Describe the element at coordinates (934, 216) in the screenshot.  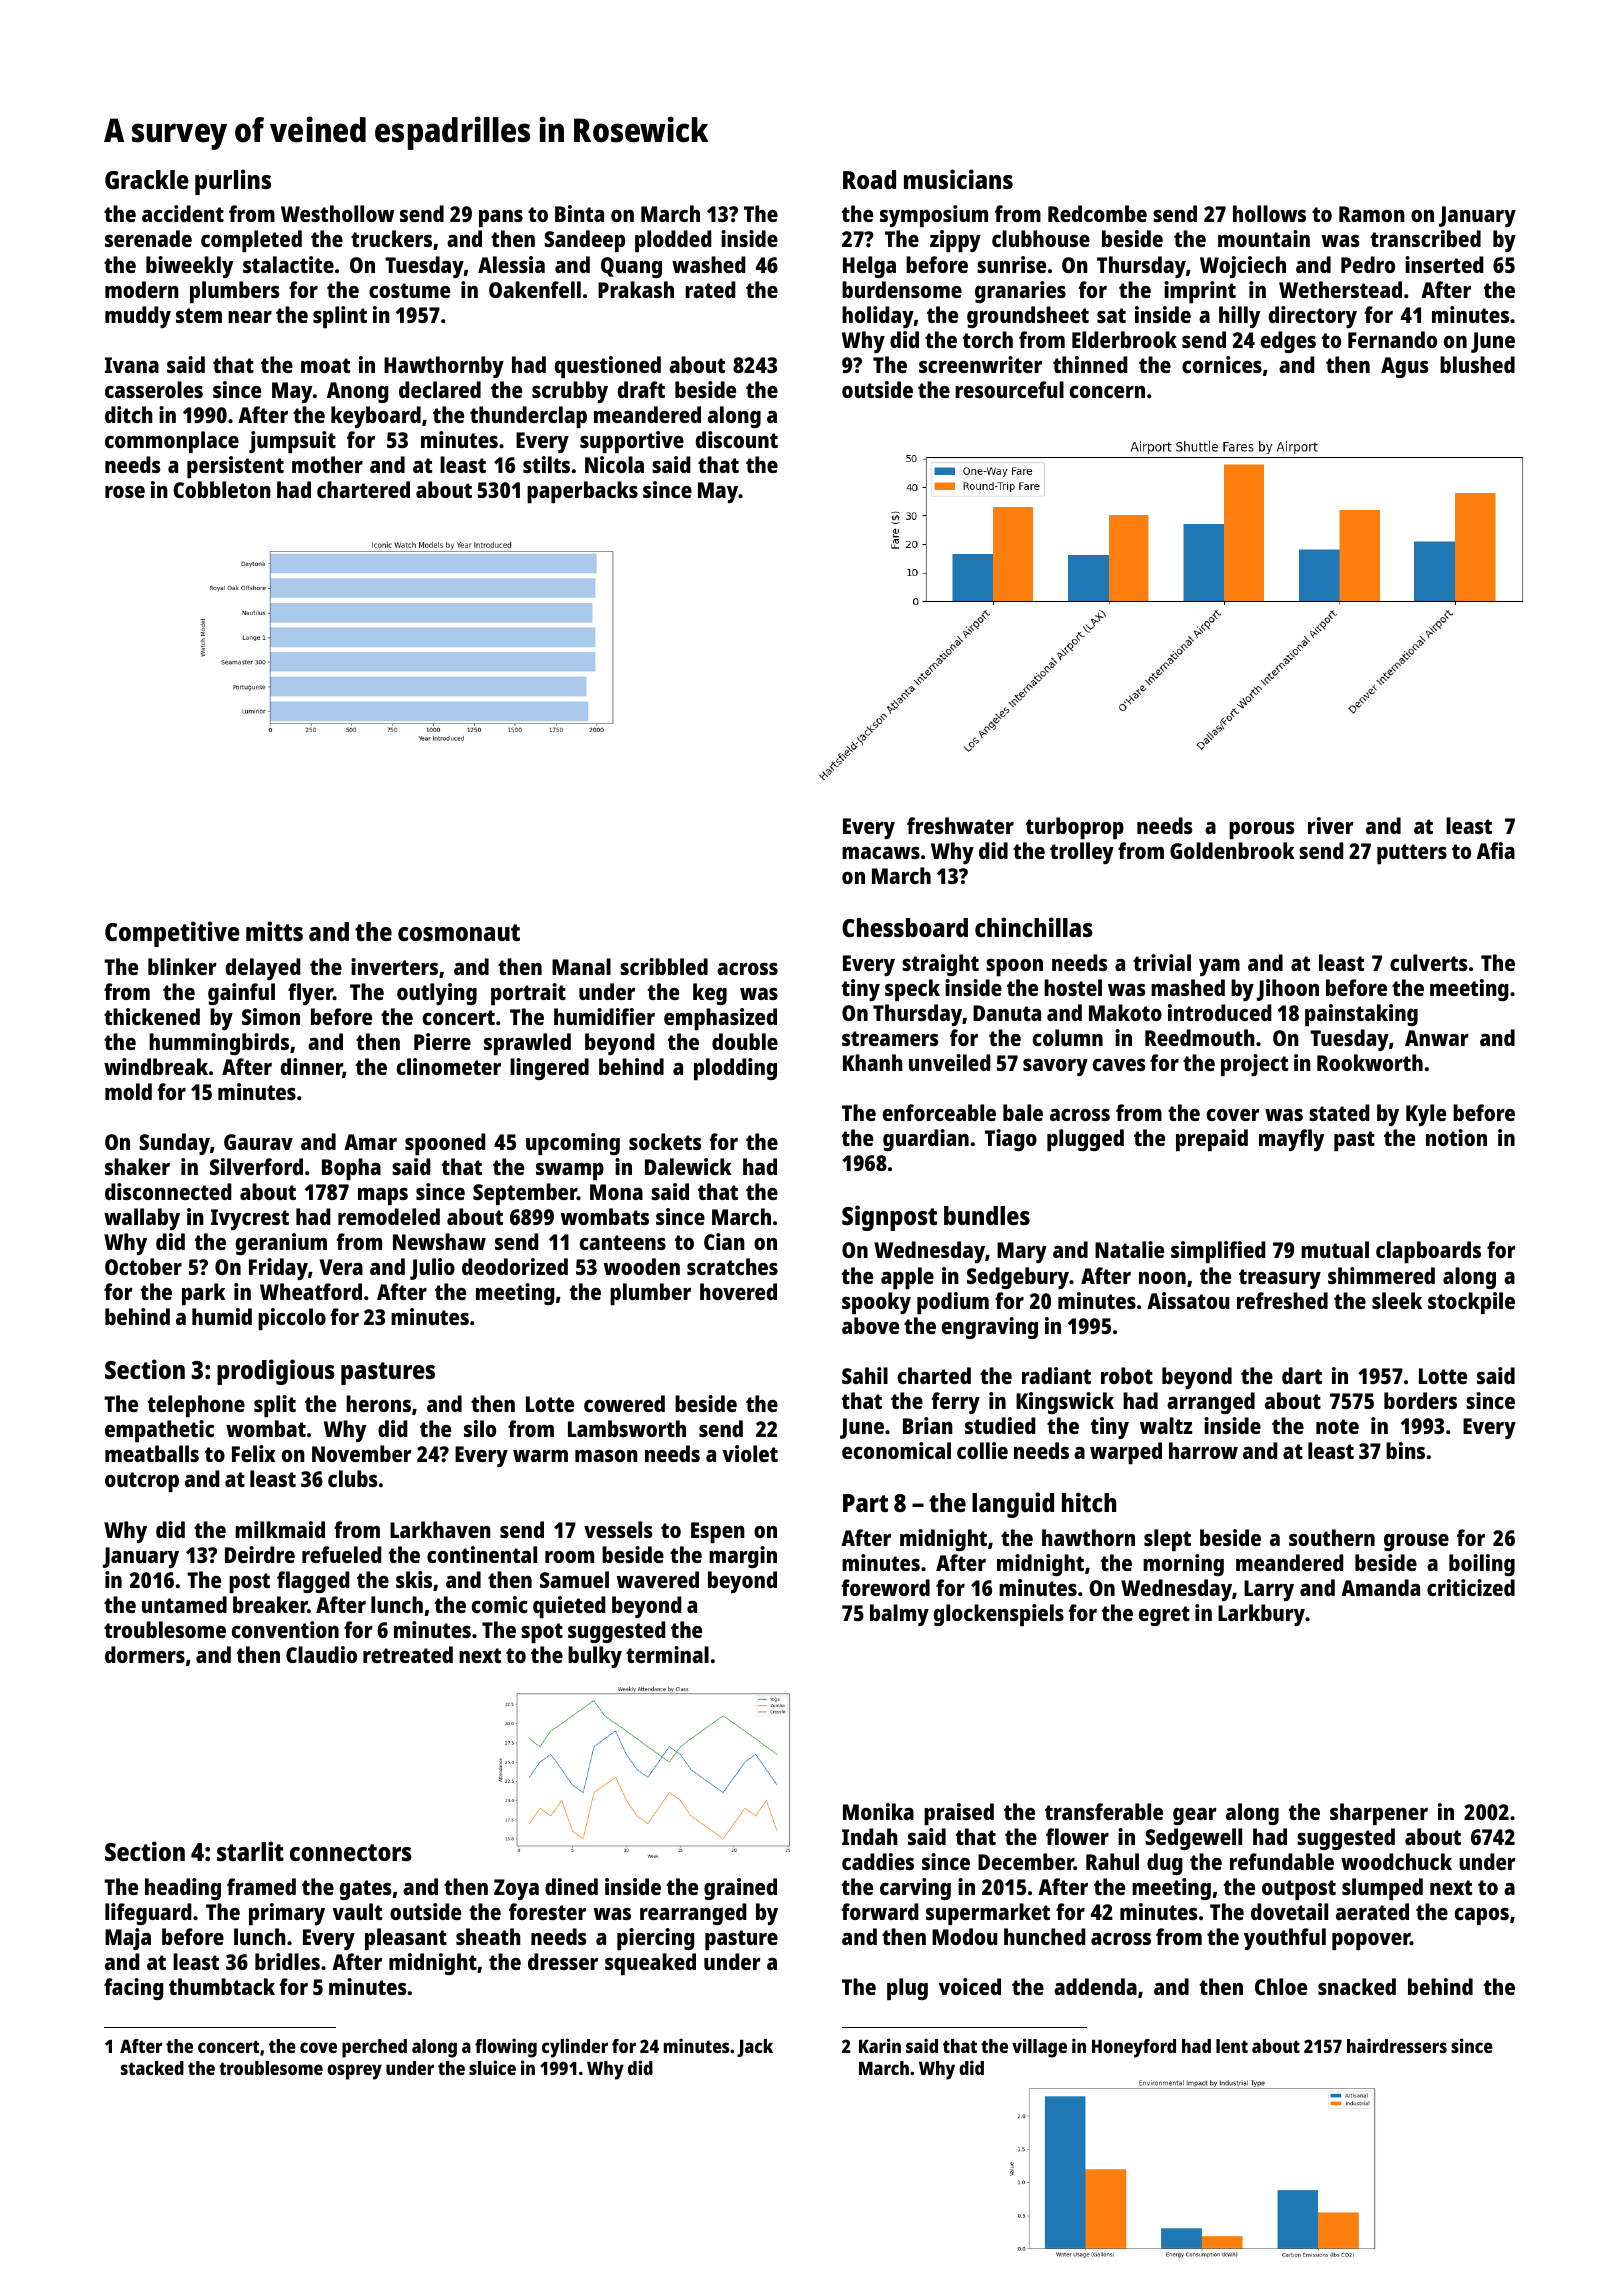
I see `symposium` at that location.
